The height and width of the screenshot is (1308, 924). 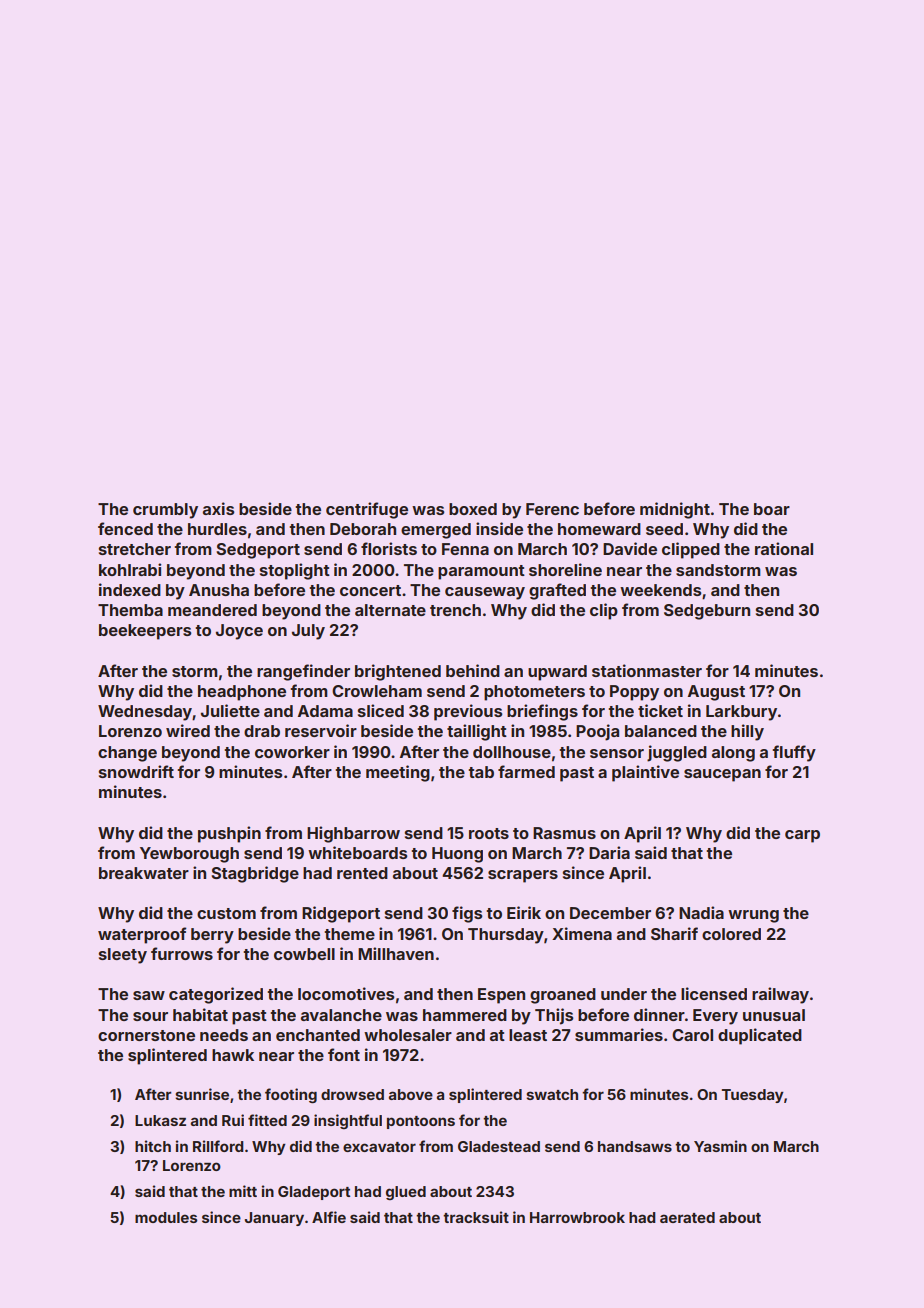 I want to click on Millhaven, so click(x=396, y=953).
